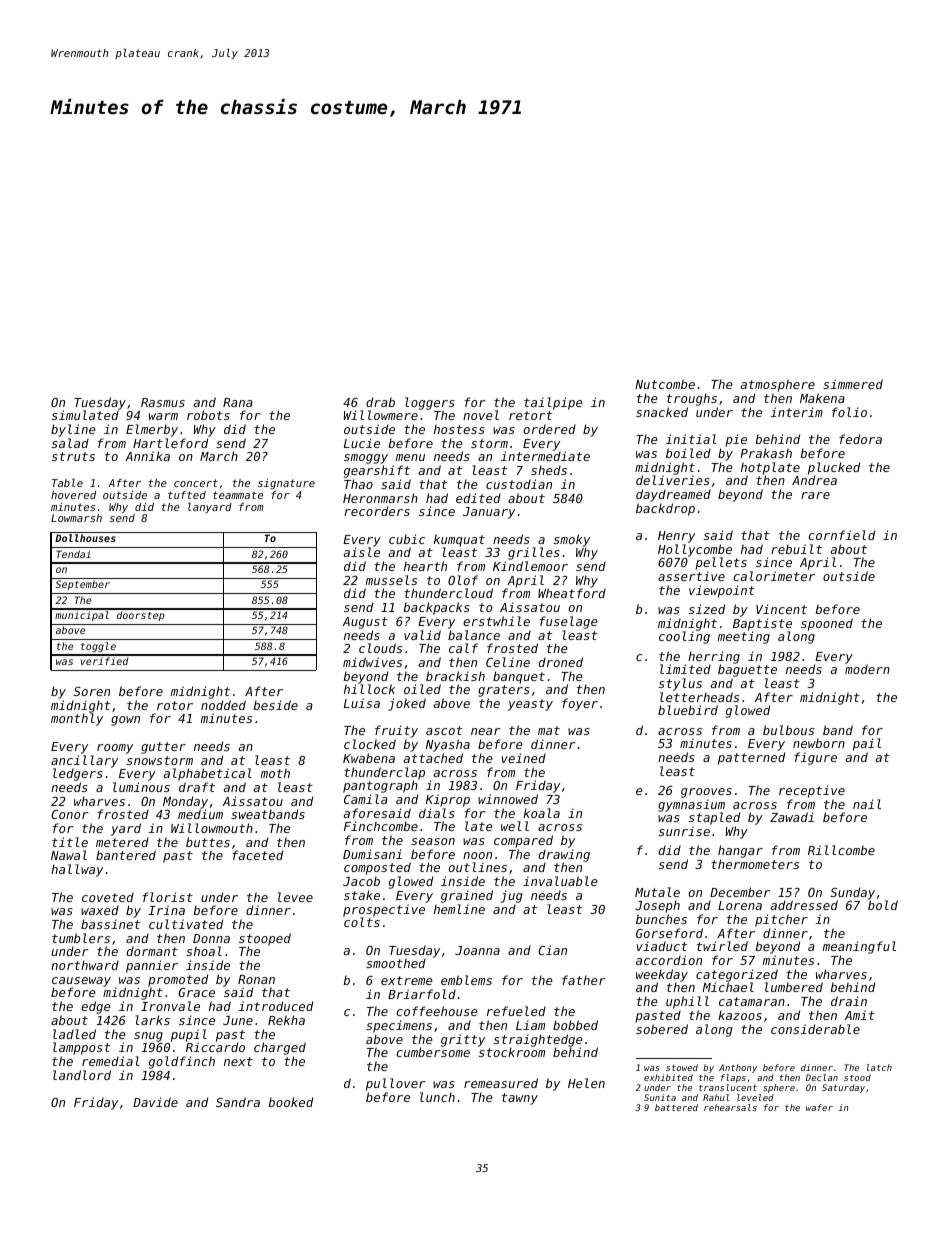 The width and height of the document is (952, 1233). Describe the element at coordinates (152, 1020) in the document. I see `larks` at that location.
